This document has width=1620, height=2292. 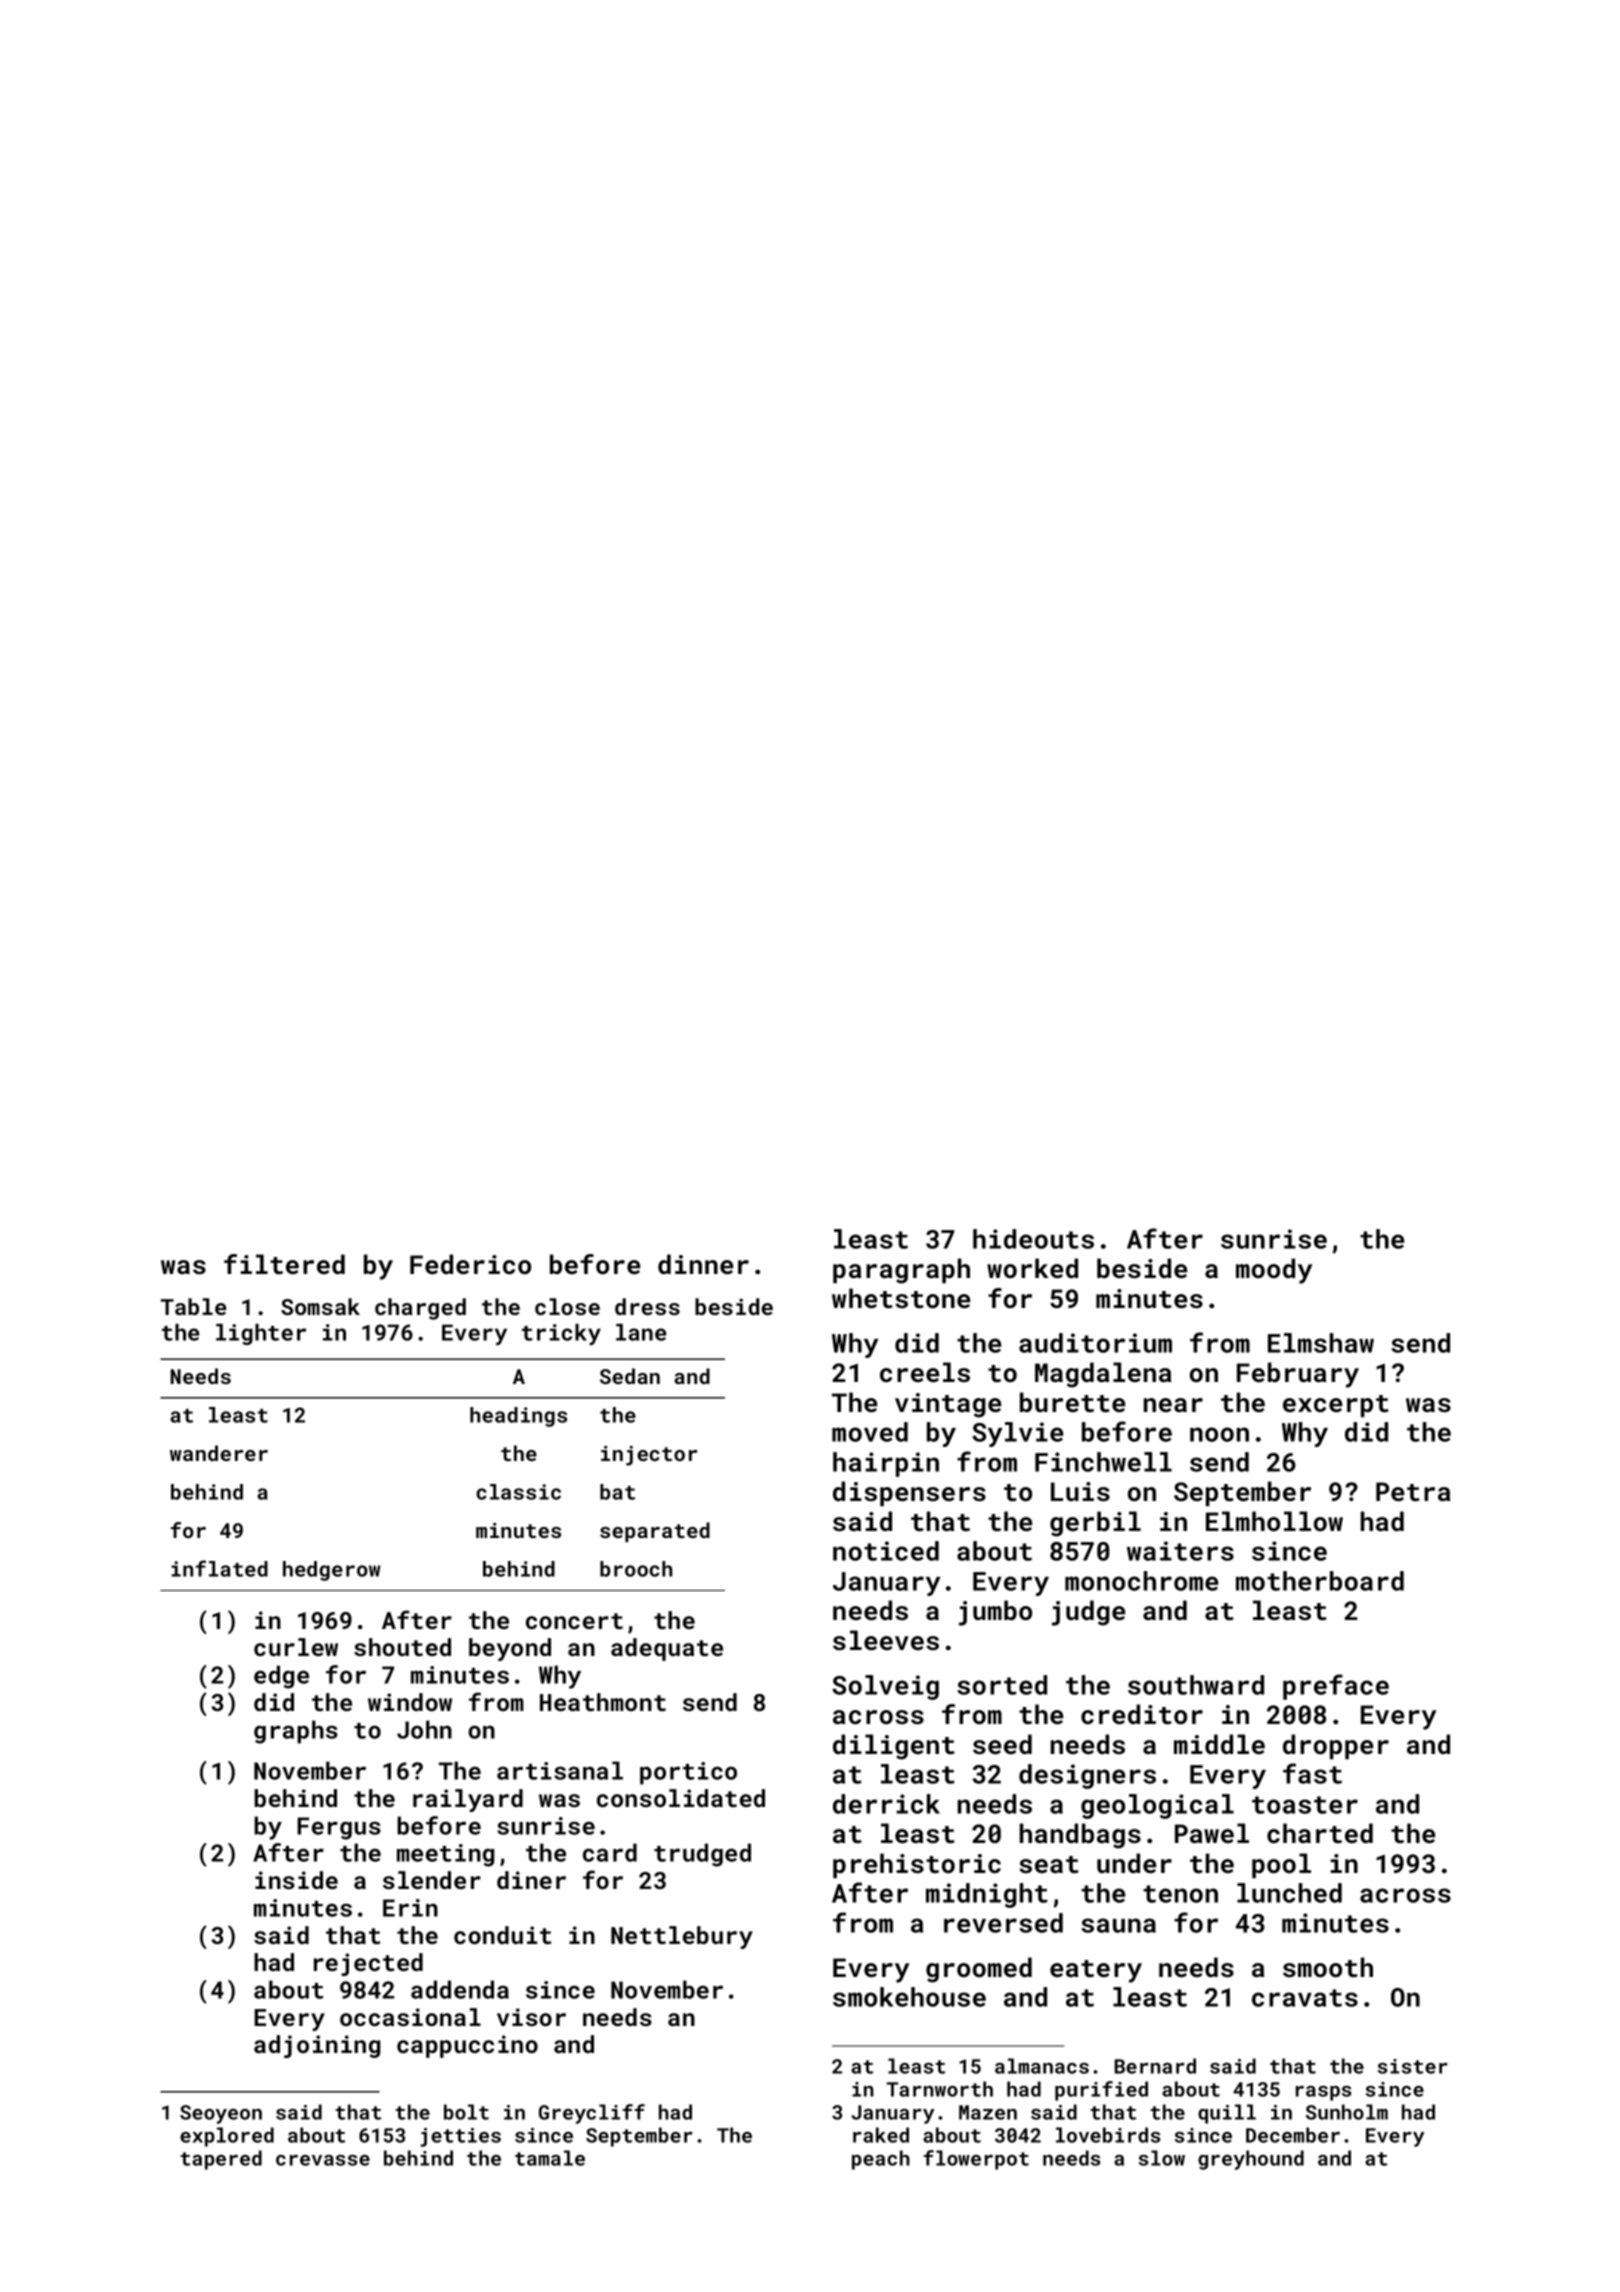 What do you see at coordinates (630, 1376) in the document?
I see `Sedan` at bounding box center [630, 1376].
